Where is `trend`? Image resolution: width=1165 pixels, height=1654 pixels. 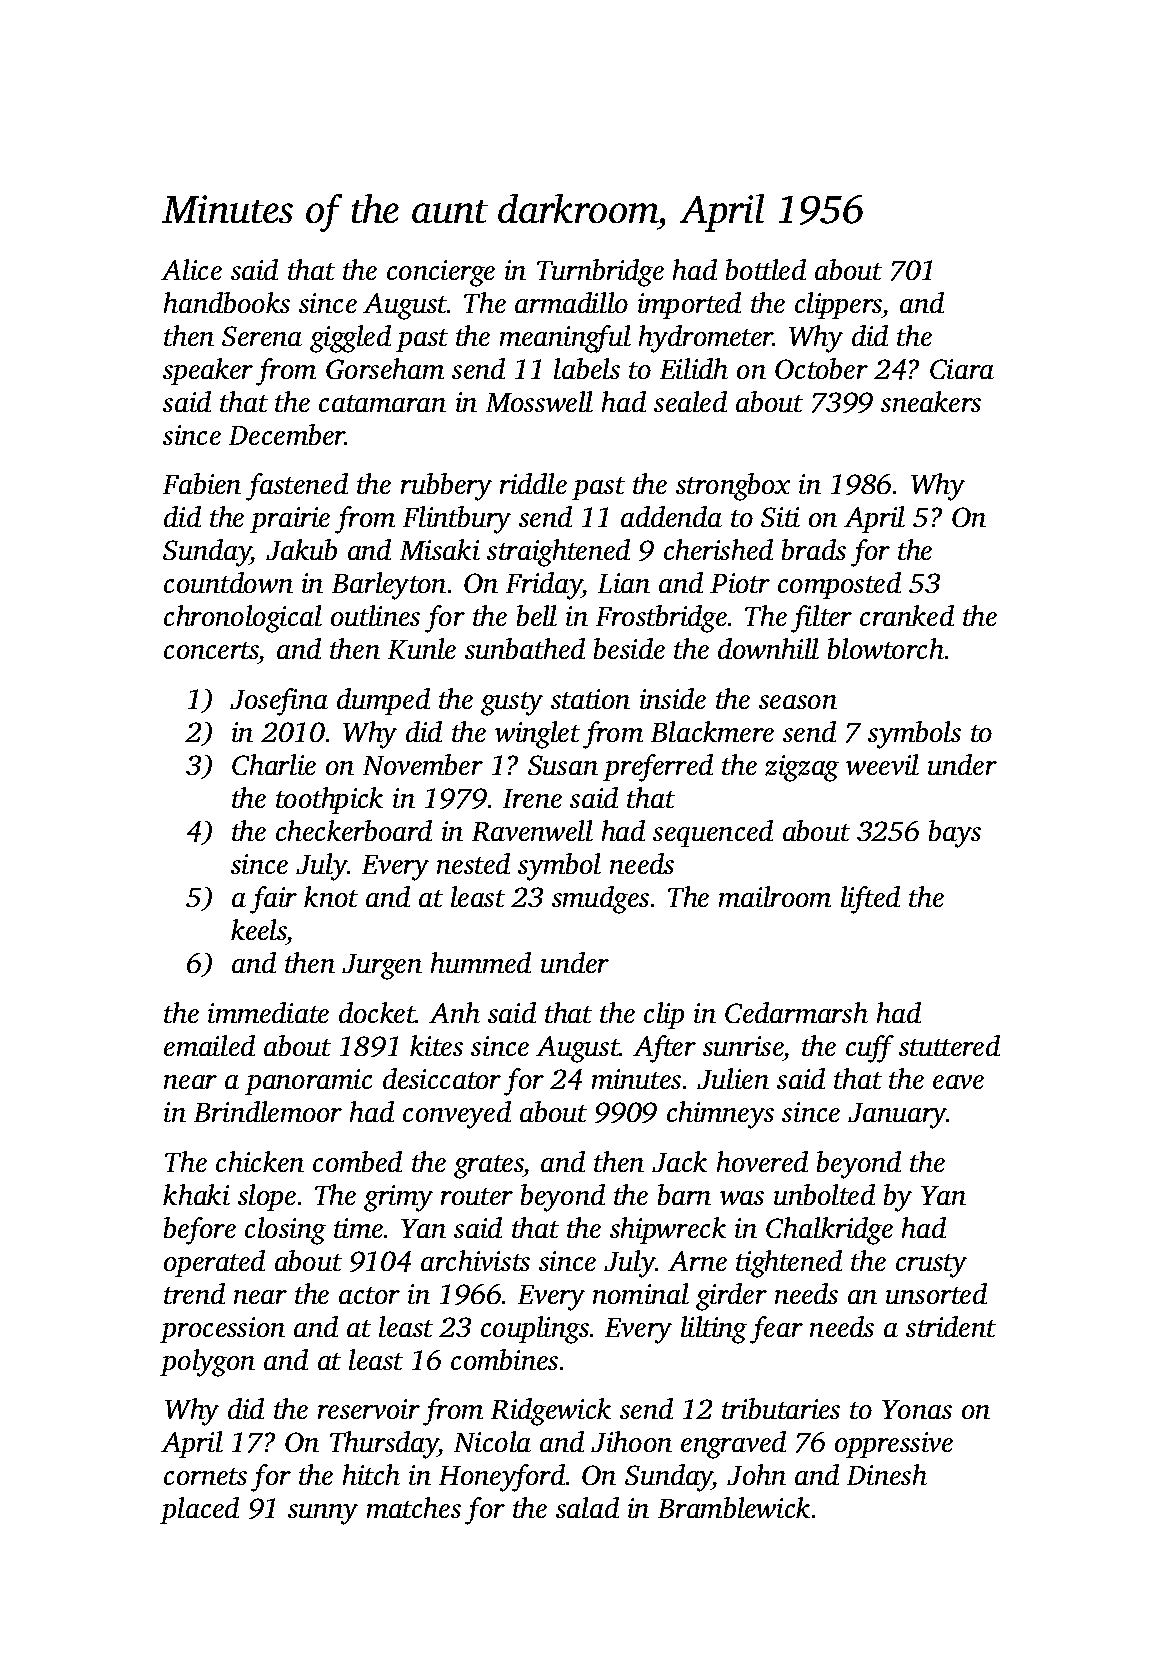 trend is located at coordinates (194, 1293).
